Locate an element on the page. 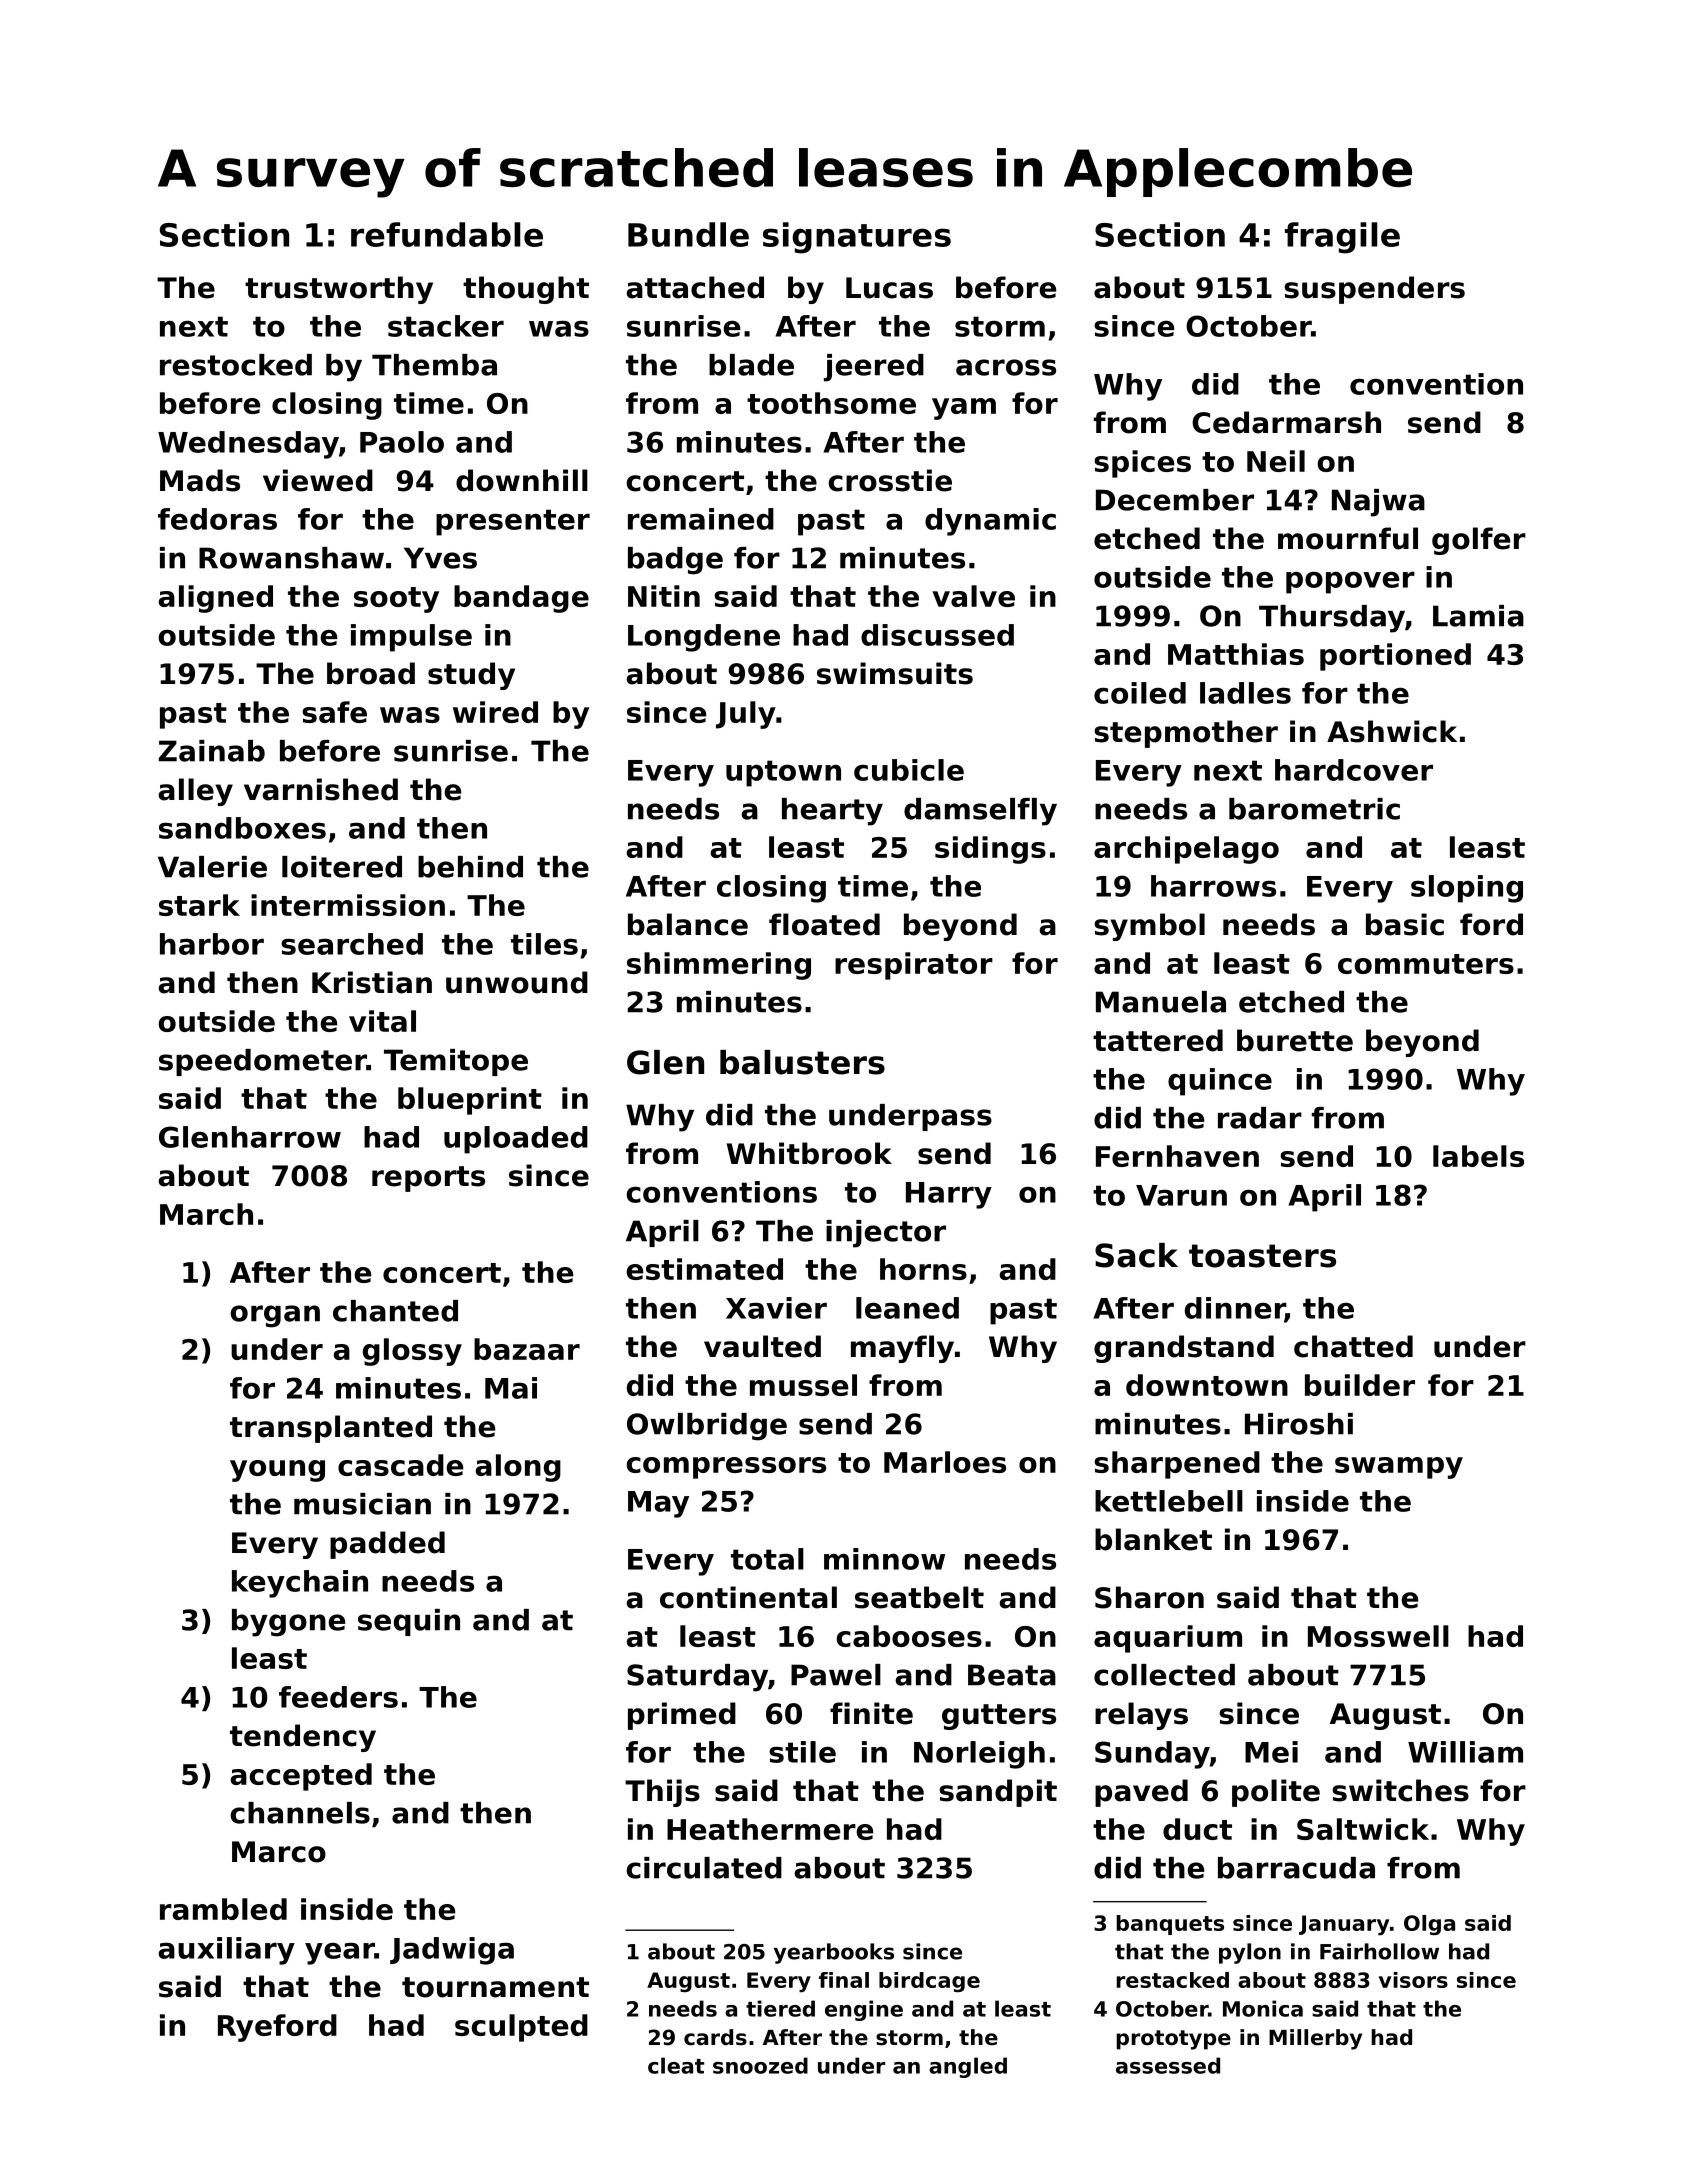 The width and height of the document is (1683, 2178). respirator is located at coordinates (914, 966).
